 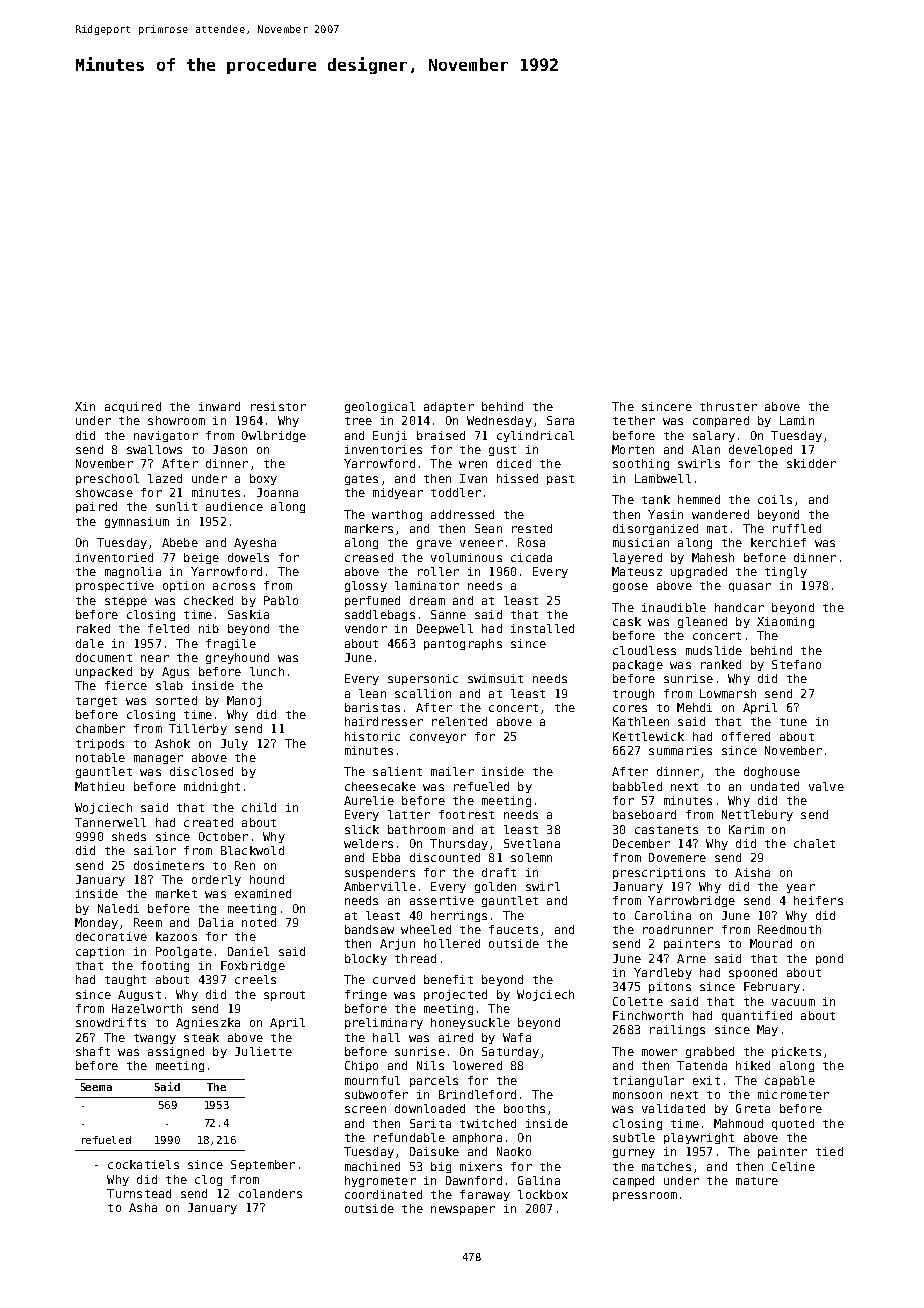 What do you see at coordinates (452, 771) in the page?
I see `mailer` at bounding box center [452, 771].
